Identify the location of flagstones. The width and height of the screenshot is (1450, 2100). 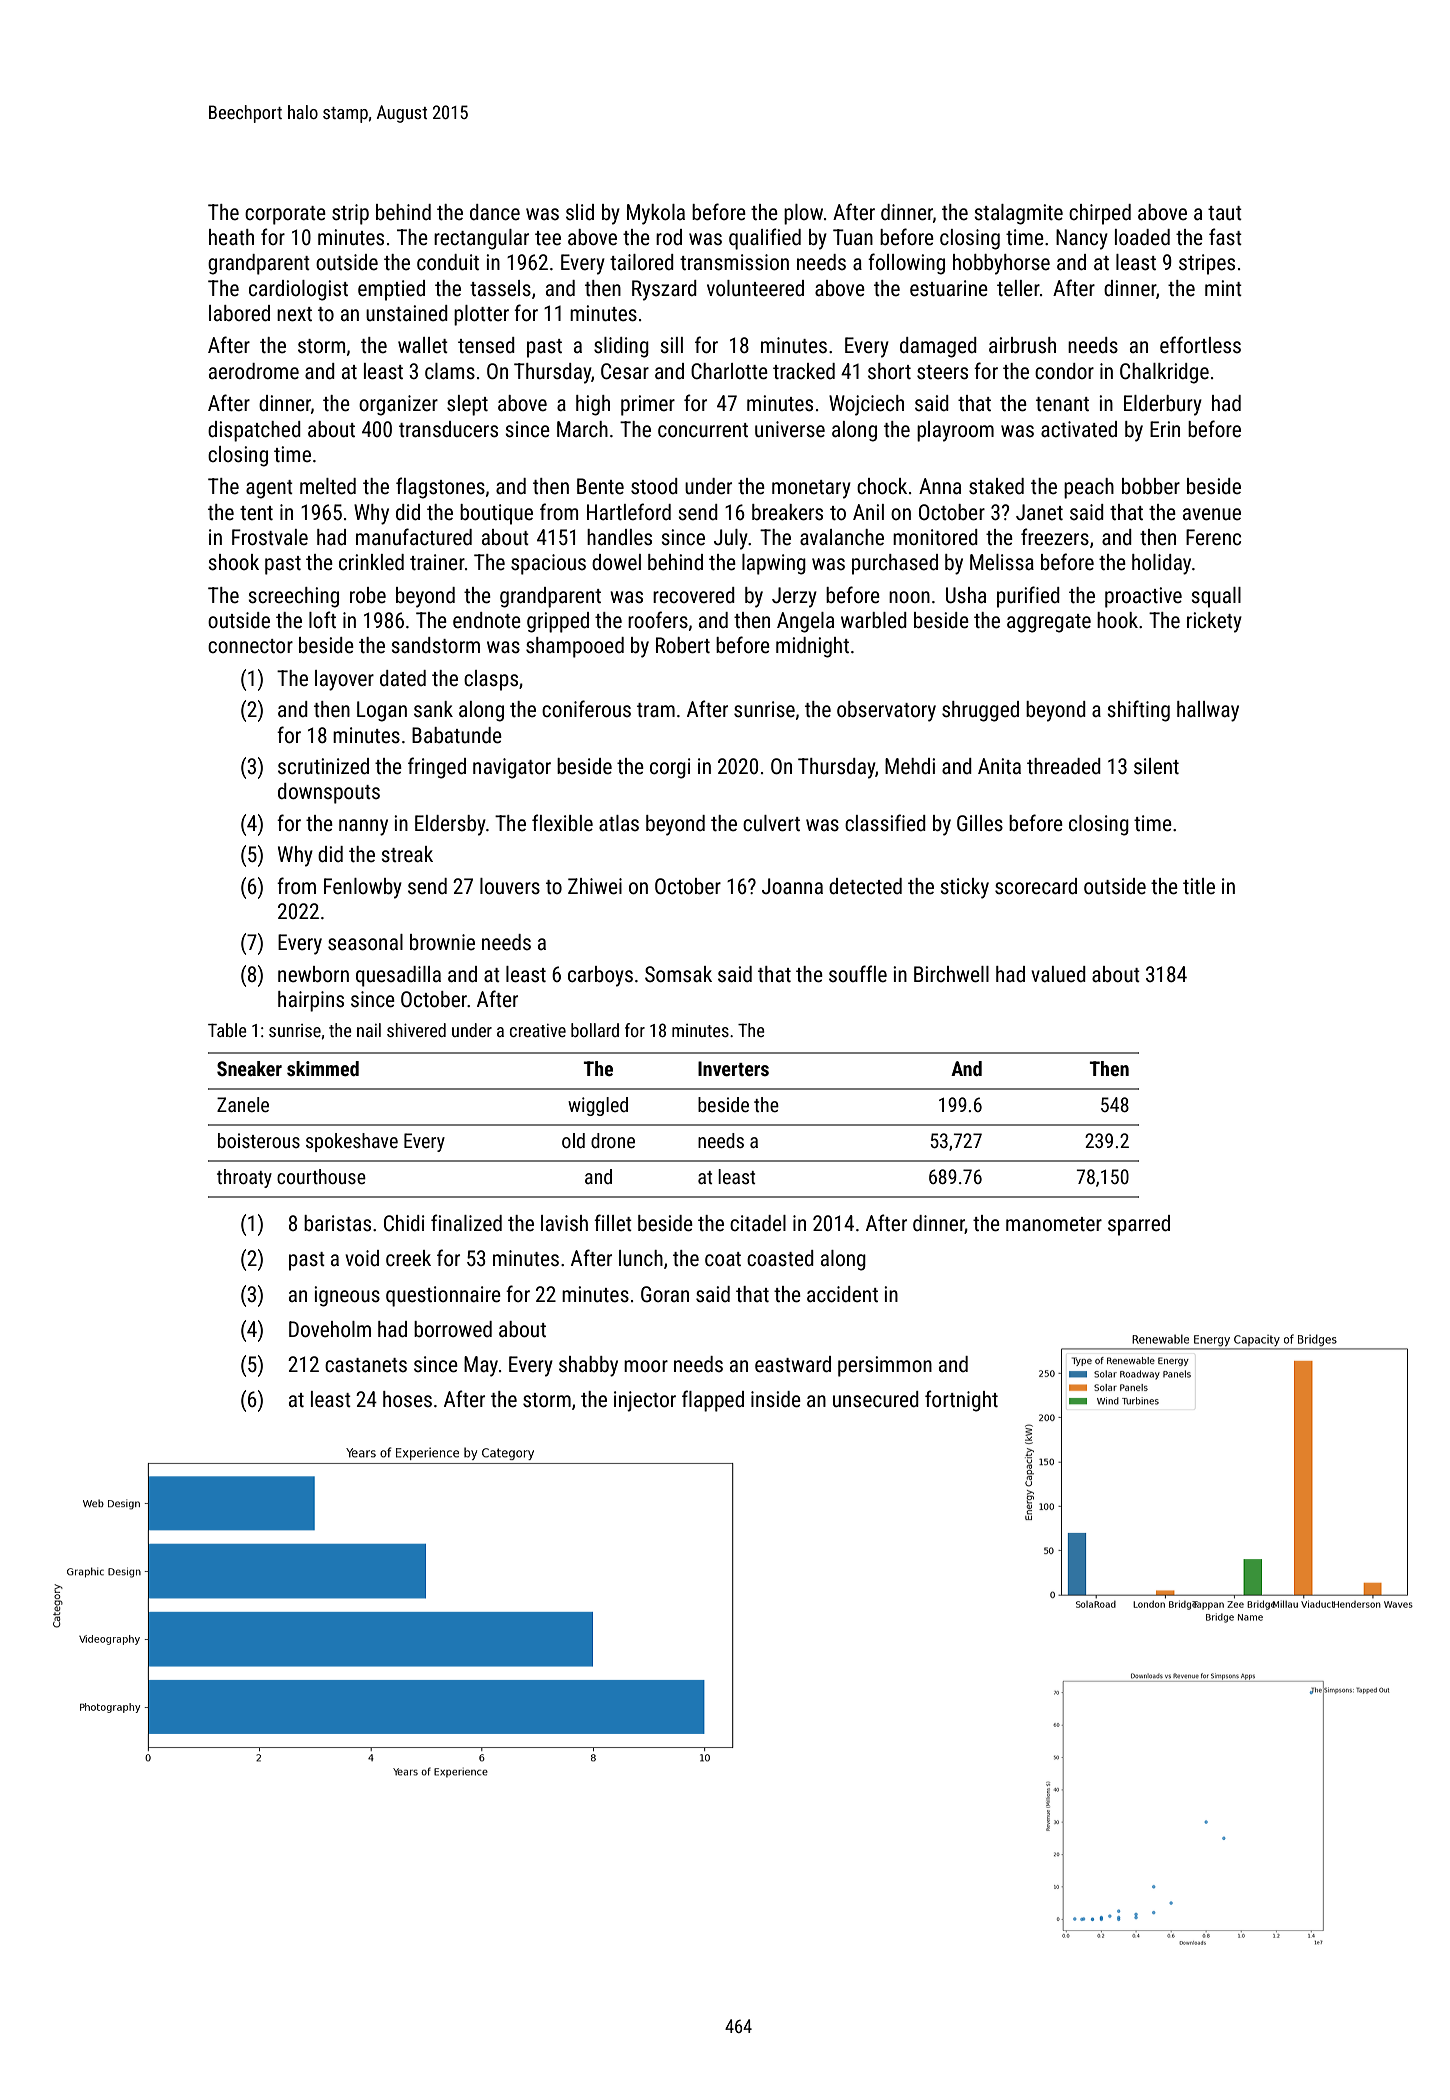
(440, 488).
